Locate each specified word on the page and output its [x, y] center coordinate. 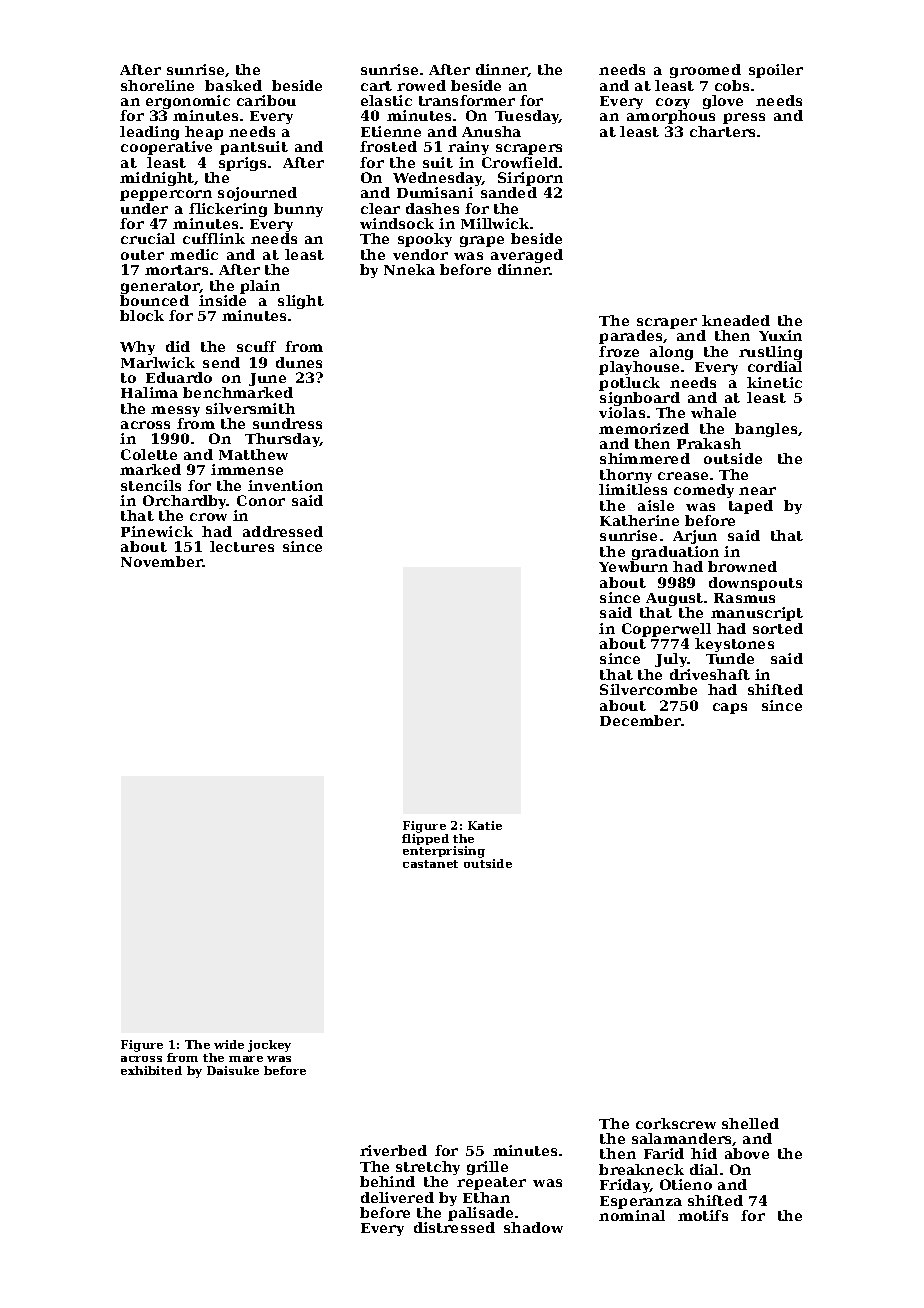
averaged [527, 256]
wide [229, 1044]
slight [301, 302]
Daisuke [233, 1070]
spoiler [776, 71]
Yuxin [780, 335]
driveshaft [710, 674]
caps [730, 708]
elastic [386, 100]
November [162, 561]
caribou [266, 100]
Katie [485, 825]
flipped [425, 839]
